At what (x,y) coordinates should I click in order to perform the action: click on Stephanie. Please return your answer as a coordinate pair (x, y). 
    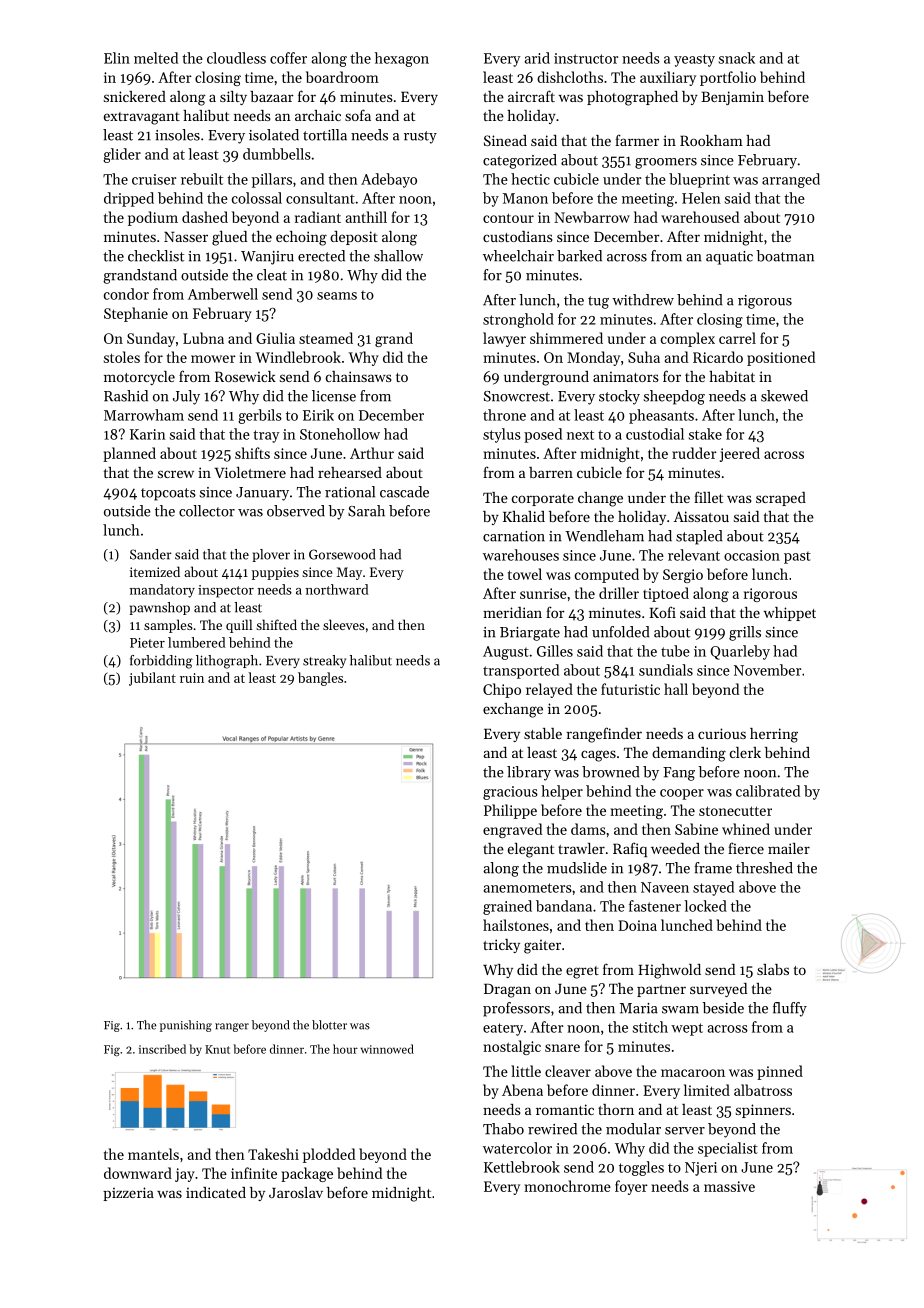
    Looking at the image, I should click on (136, 314).
